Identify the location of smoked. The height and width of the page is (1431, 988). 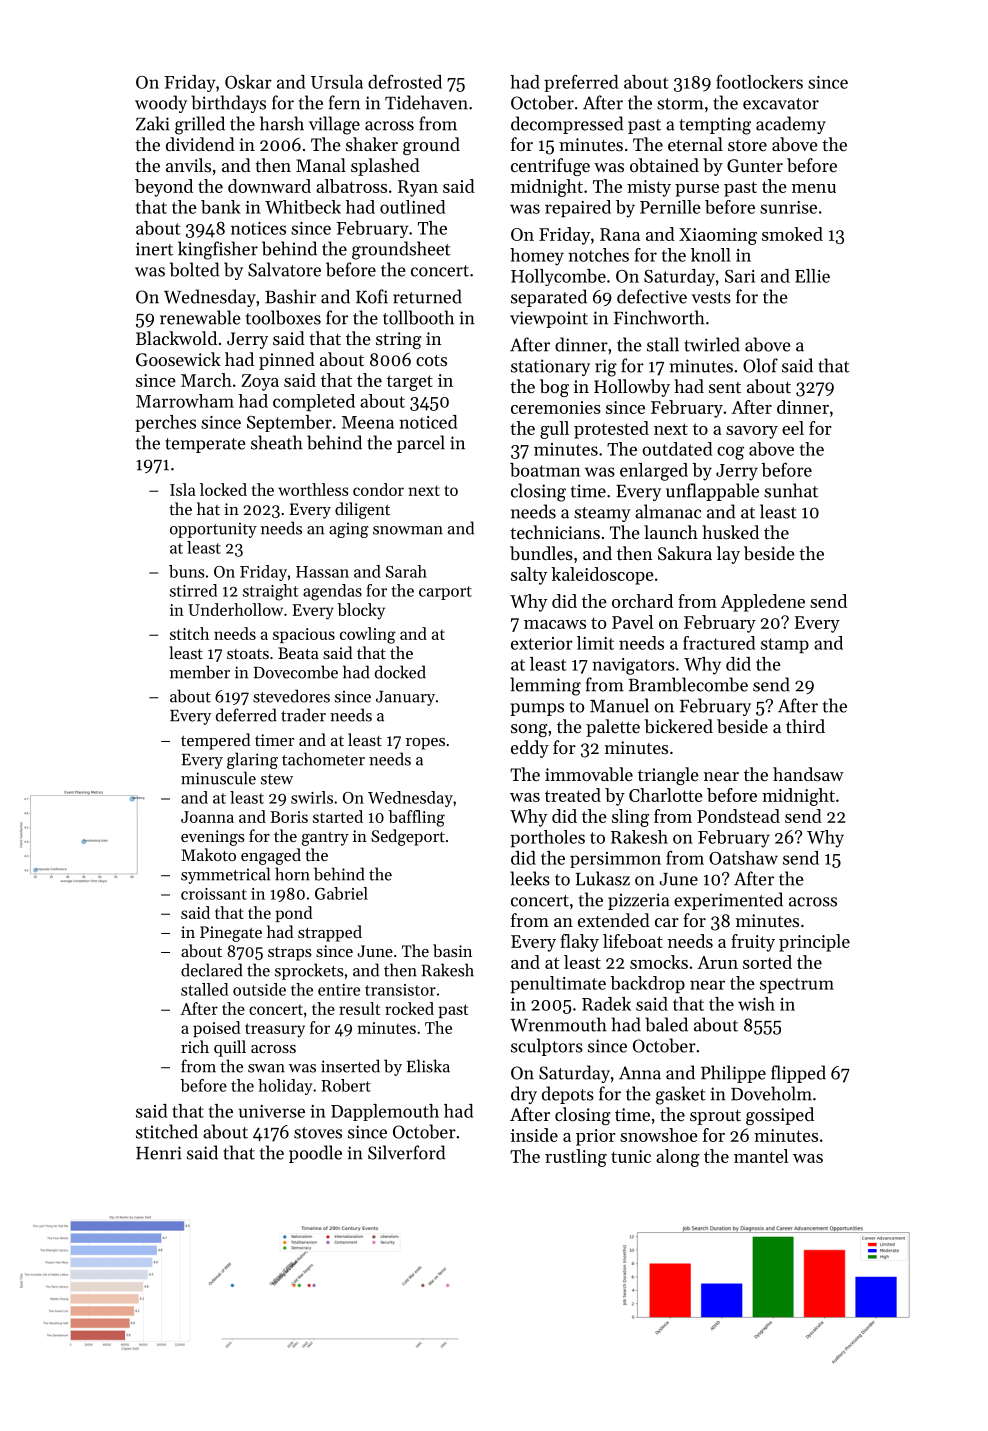
(792, 234).
